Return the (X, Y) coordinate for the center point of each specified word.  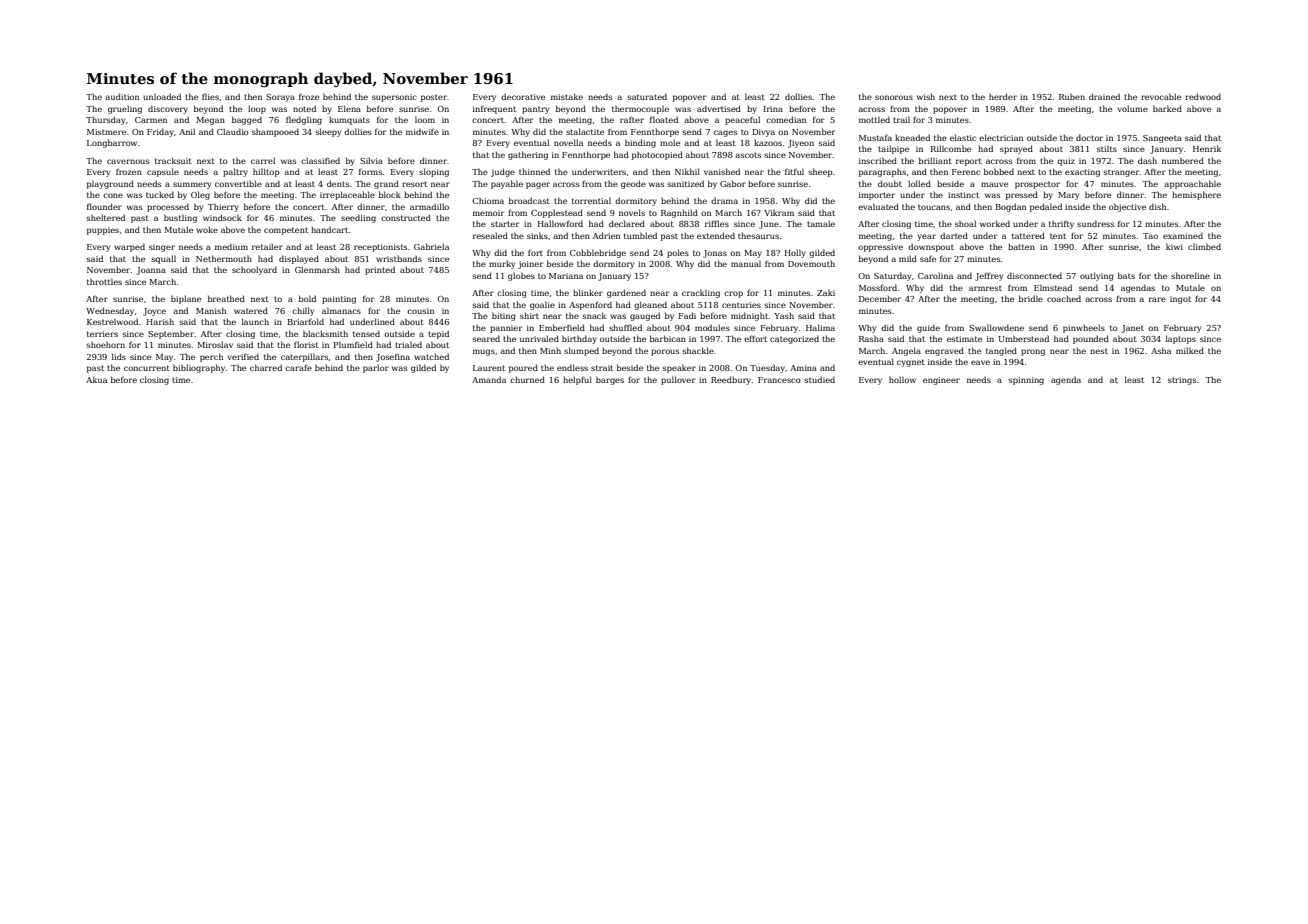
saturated (647, 96)
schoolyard (254, 270)
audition (122, 96)
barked (1167, 108)
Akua (96, 379)
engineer (941, 381)
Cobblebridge (598, 253)
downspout (931, 248)
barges (610, 380)
